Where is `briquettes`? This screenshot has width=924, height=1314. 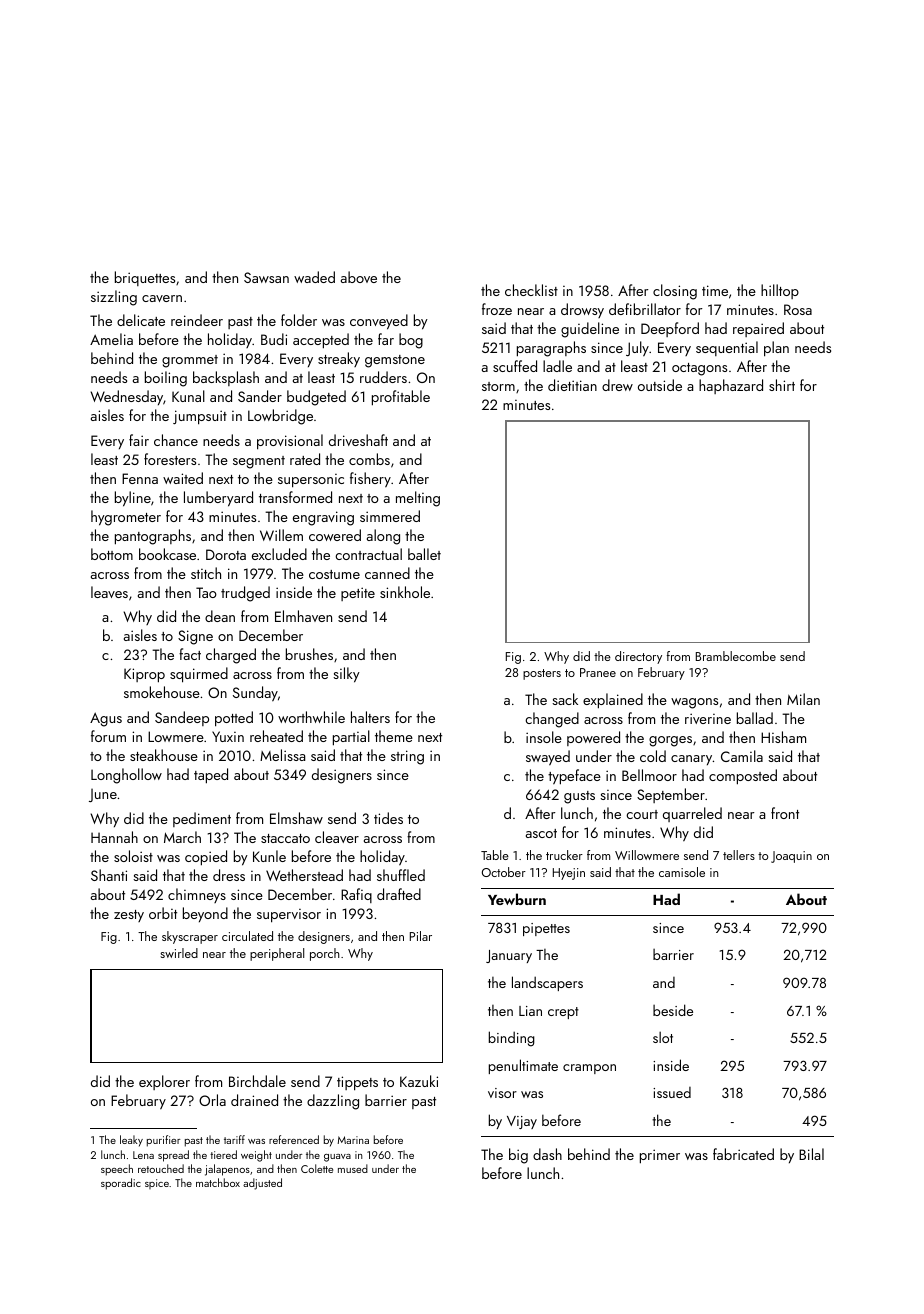
briquettes is located at coordinates (145, 278).
